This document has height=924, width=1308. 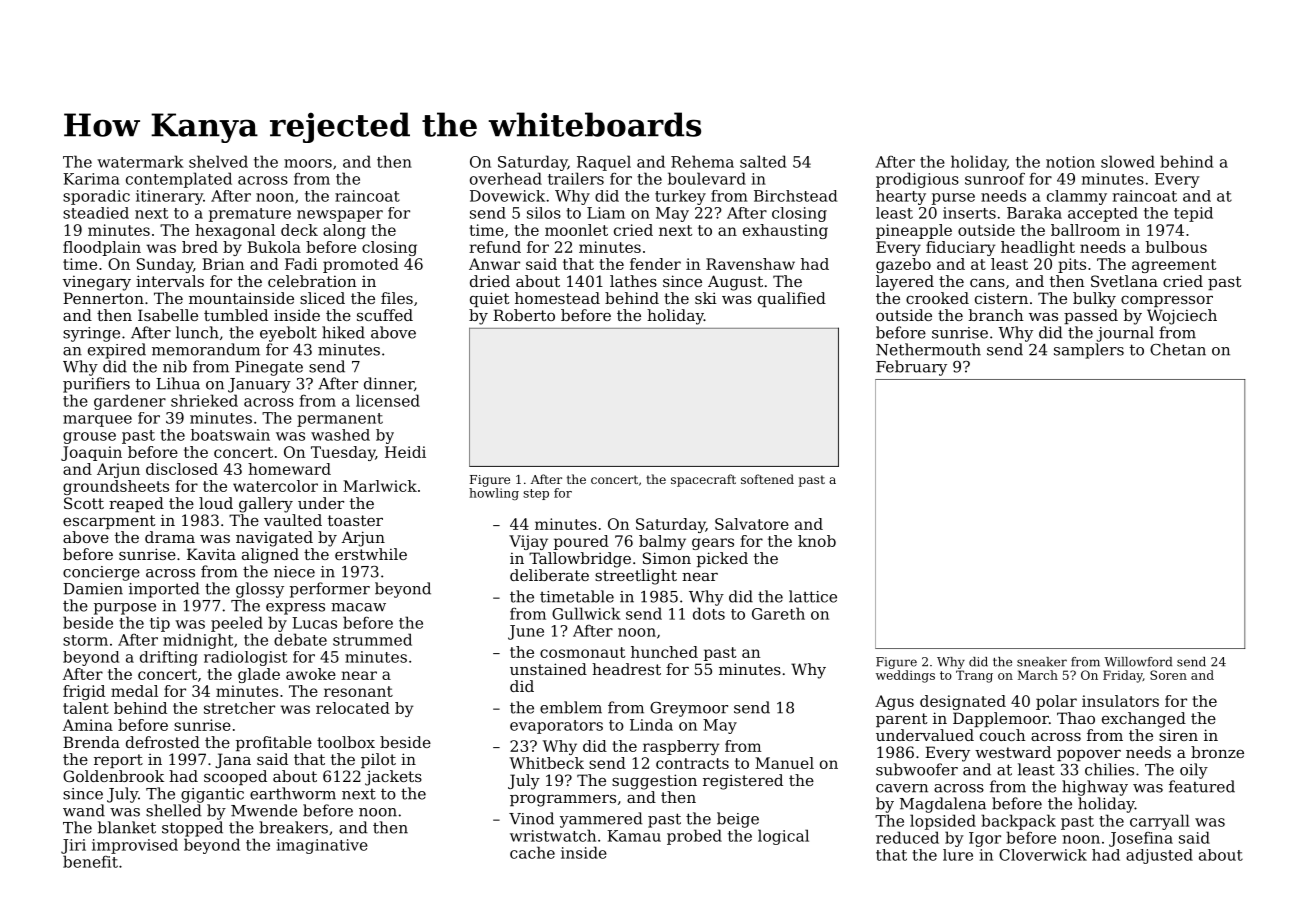 What do you see at coordinates (1217, 752) in the document?
I see `bronze` at bounding box center [1217, 752].
